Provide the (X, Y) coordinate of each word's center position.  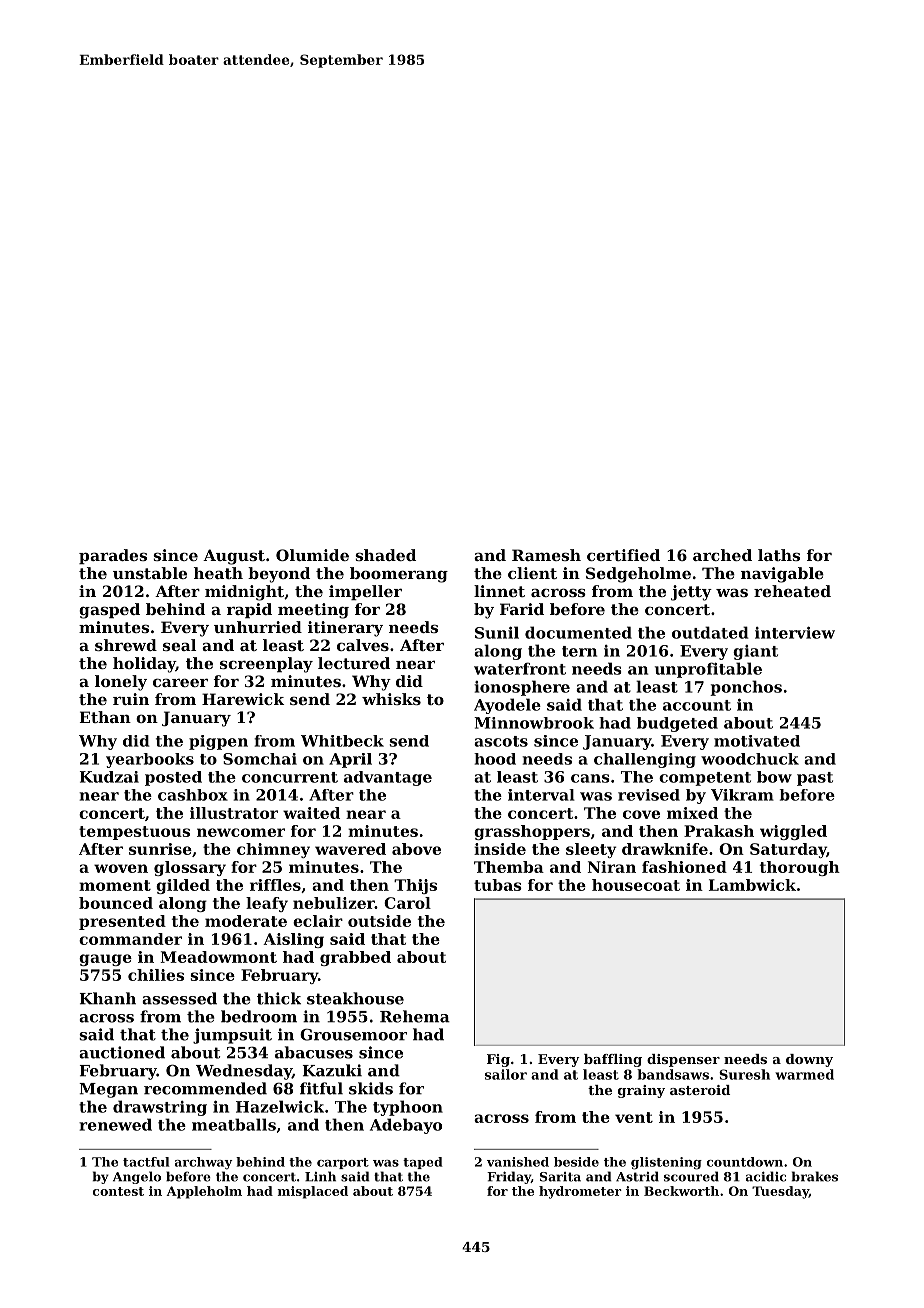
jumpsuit (232, 1036)
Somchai (260, 759)
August (234, 557)
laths (779, 555)
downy (809, 1060)
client (532, 573)
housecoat (636, 885)
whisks (391, 699)
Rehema (415, 1016)
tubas (498, 885)
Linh (320, 1176)
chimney (273, 850)
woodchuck (750, 759)
